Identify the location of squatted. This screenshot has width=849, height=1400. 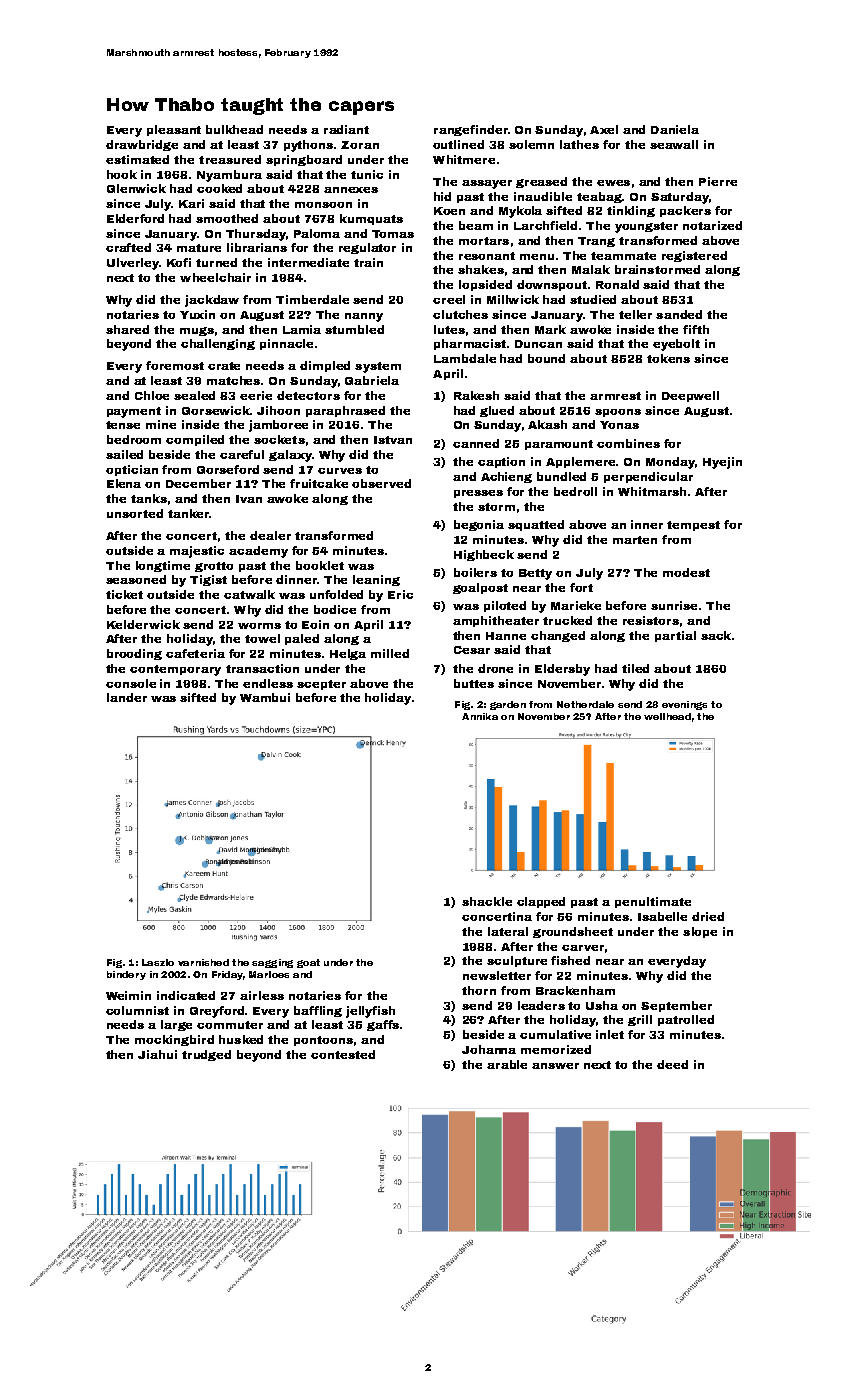
(536, 525).
